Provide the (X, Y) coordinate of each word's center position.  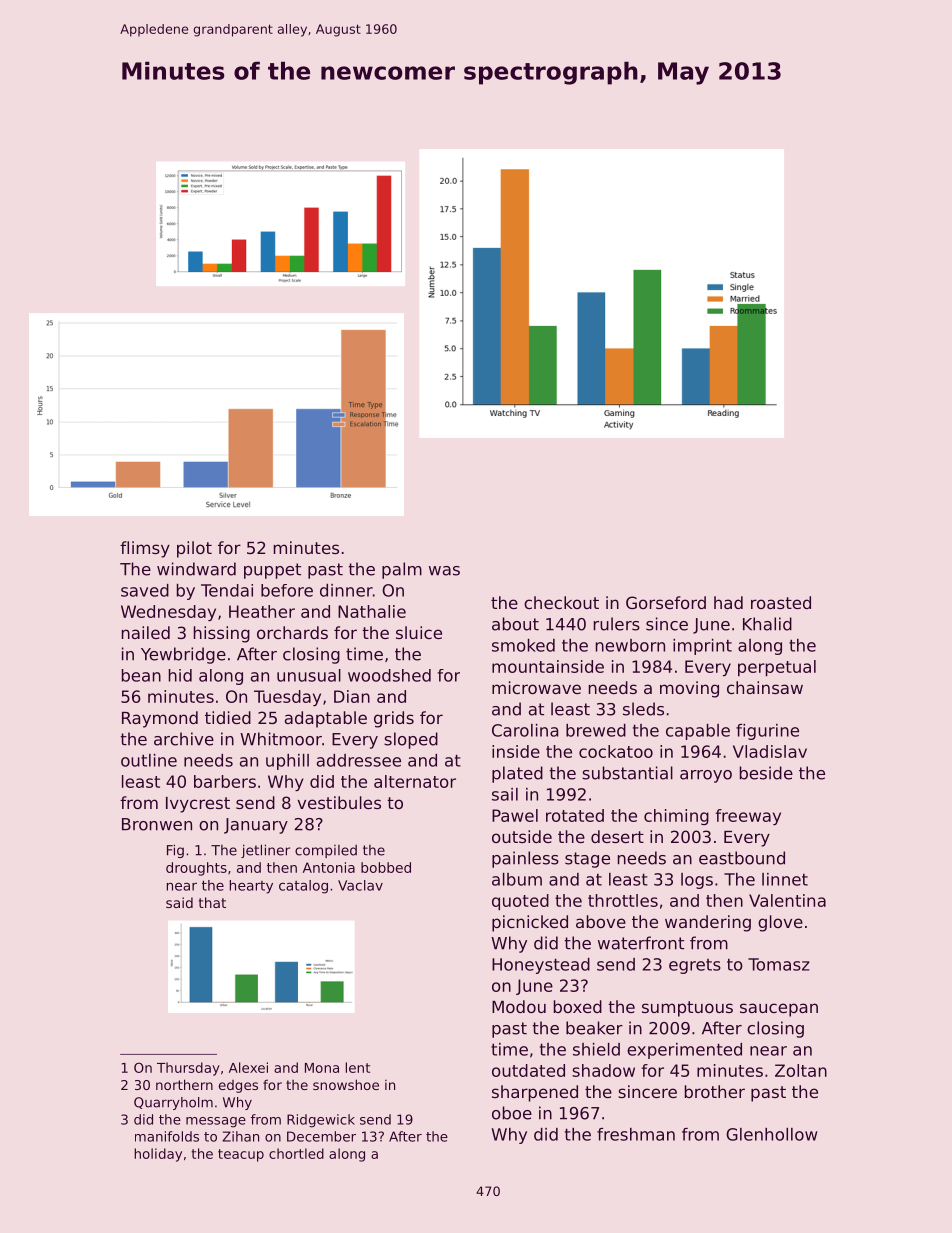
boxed (578, 1006)
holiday (158, 1155)
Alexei (248, 1067)
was (444, 571)
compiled (326, 851)
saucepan (779, 1010)
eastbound (742, 858)
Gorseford (666, 602)
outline (149, 760)
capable (698, 732)
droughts (196, 869)
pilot (194, 549)
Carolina (525, 730)
